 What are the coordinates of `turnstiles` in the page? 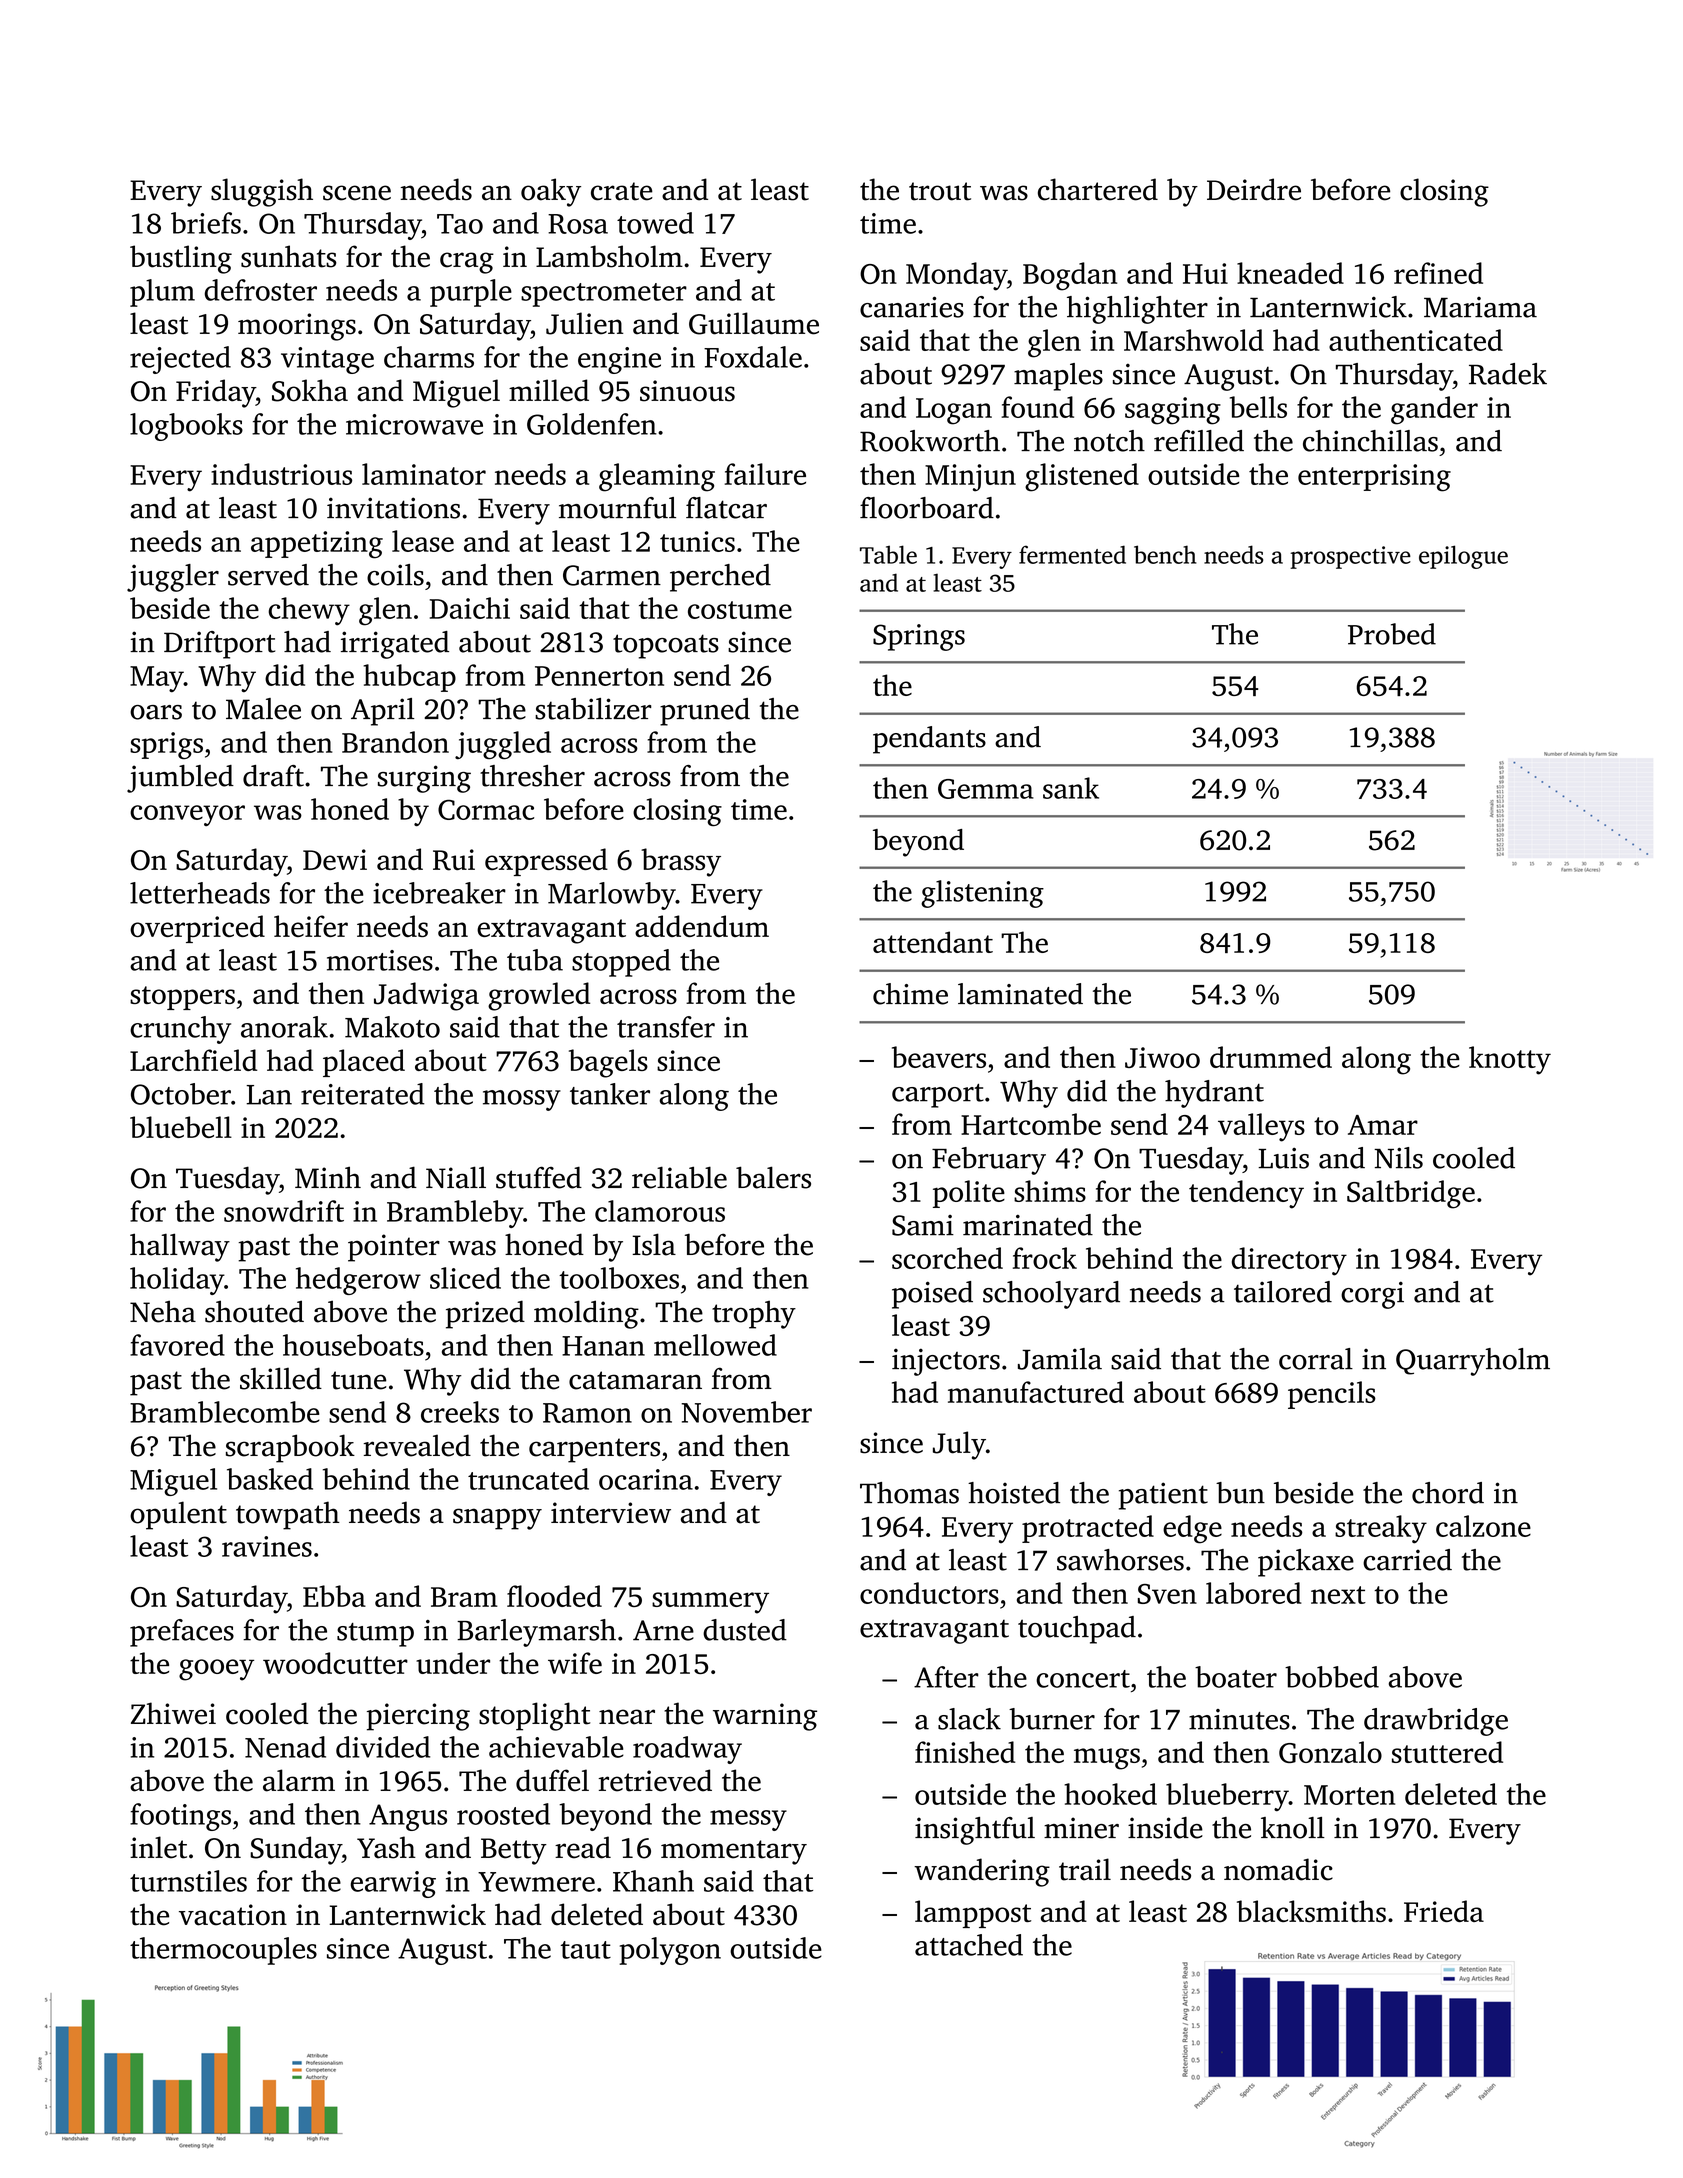 It's located at (188, 1881).
